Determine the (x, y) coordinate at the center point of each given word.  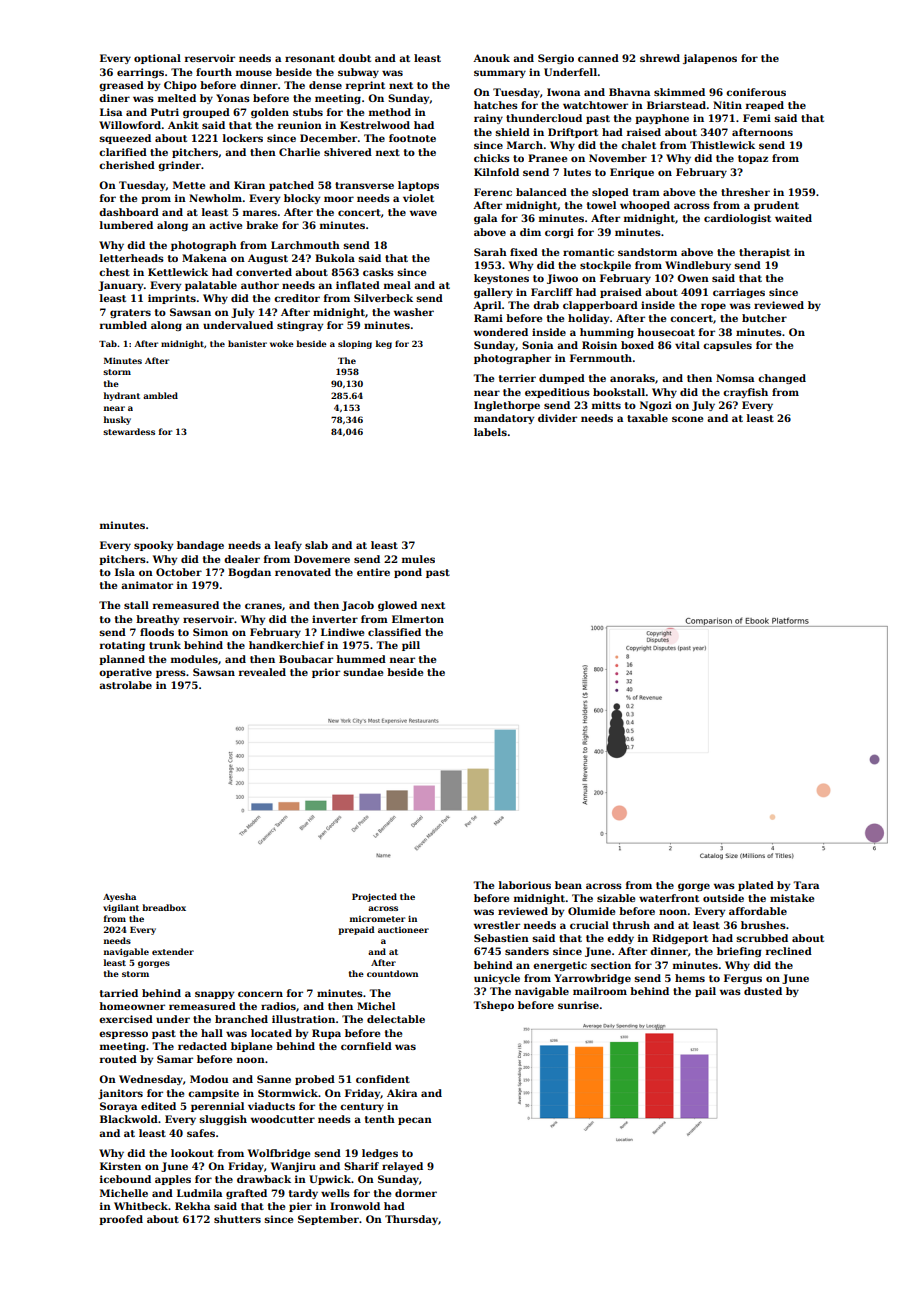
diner (114, 98)
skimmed (679, 92)
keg (384, 344)
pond (408, 573)
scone (687, 419)
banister (247, 343)
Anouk (491, 58)
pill (411, 646)
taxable (647, 418)
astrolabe (125, 685)
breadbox (164, 907)
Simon (210, 632)
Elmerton (418, 619)
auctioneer (403, 930)
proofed (121, 1220)
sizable (616, 898)
